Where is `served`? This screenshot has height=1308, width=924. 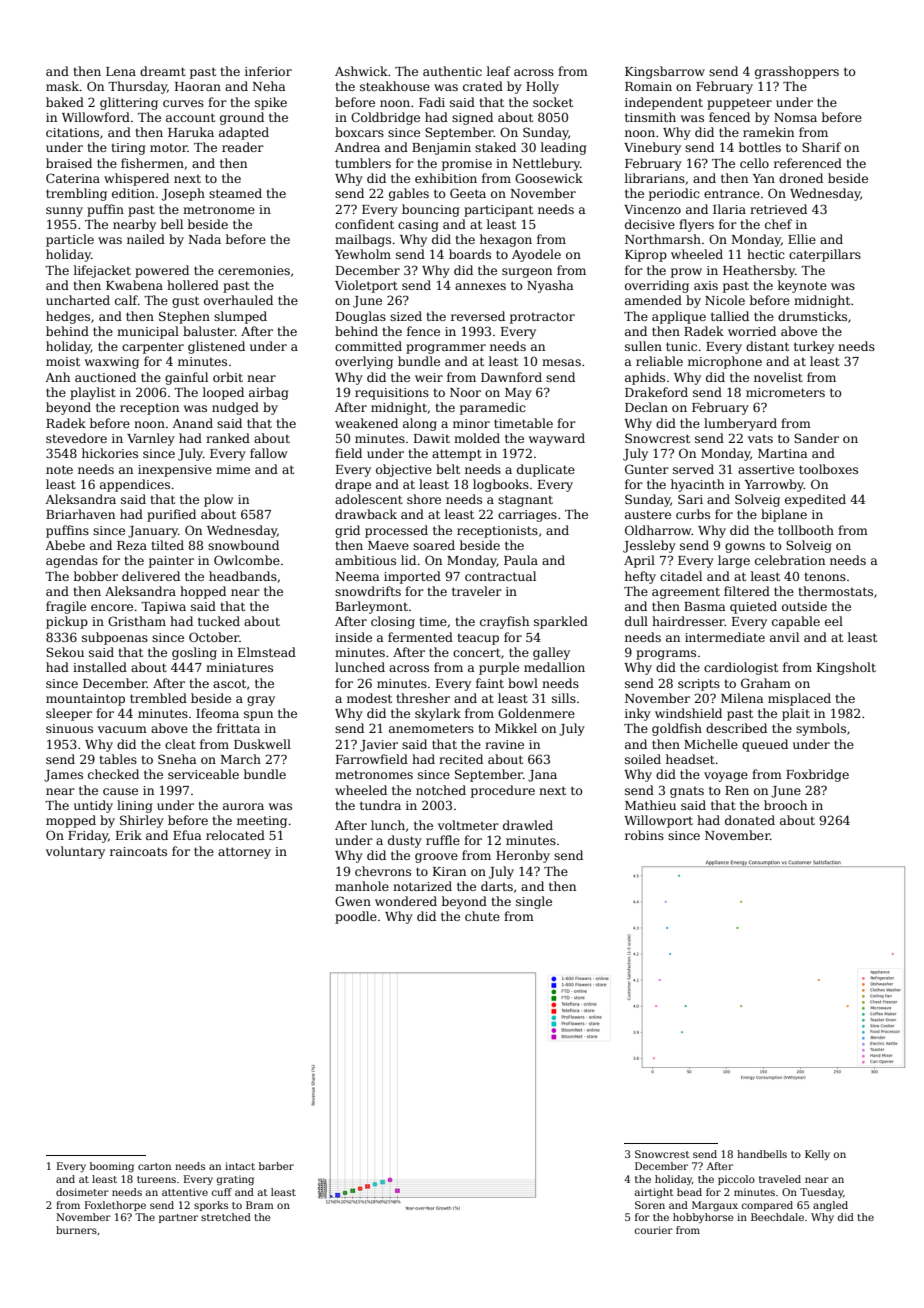 served is located at coordinates (693, 469).
